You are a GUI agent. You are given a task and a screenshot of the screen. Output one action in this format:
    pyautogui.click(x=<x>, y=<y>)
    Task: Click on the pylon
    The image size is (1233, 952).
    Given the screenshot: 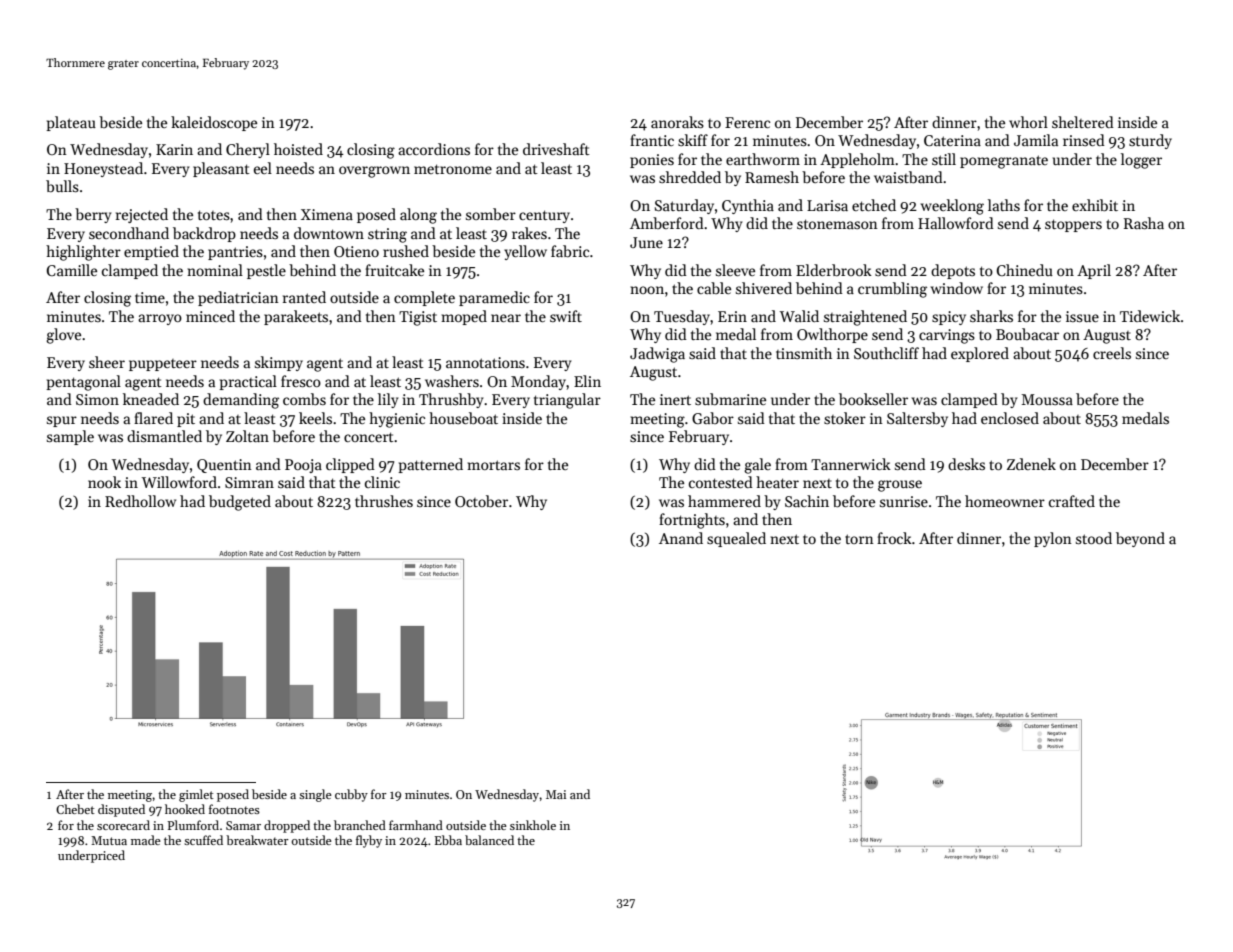 What is the action you would take?
    pyautogui.click(x=1053, y=539)
